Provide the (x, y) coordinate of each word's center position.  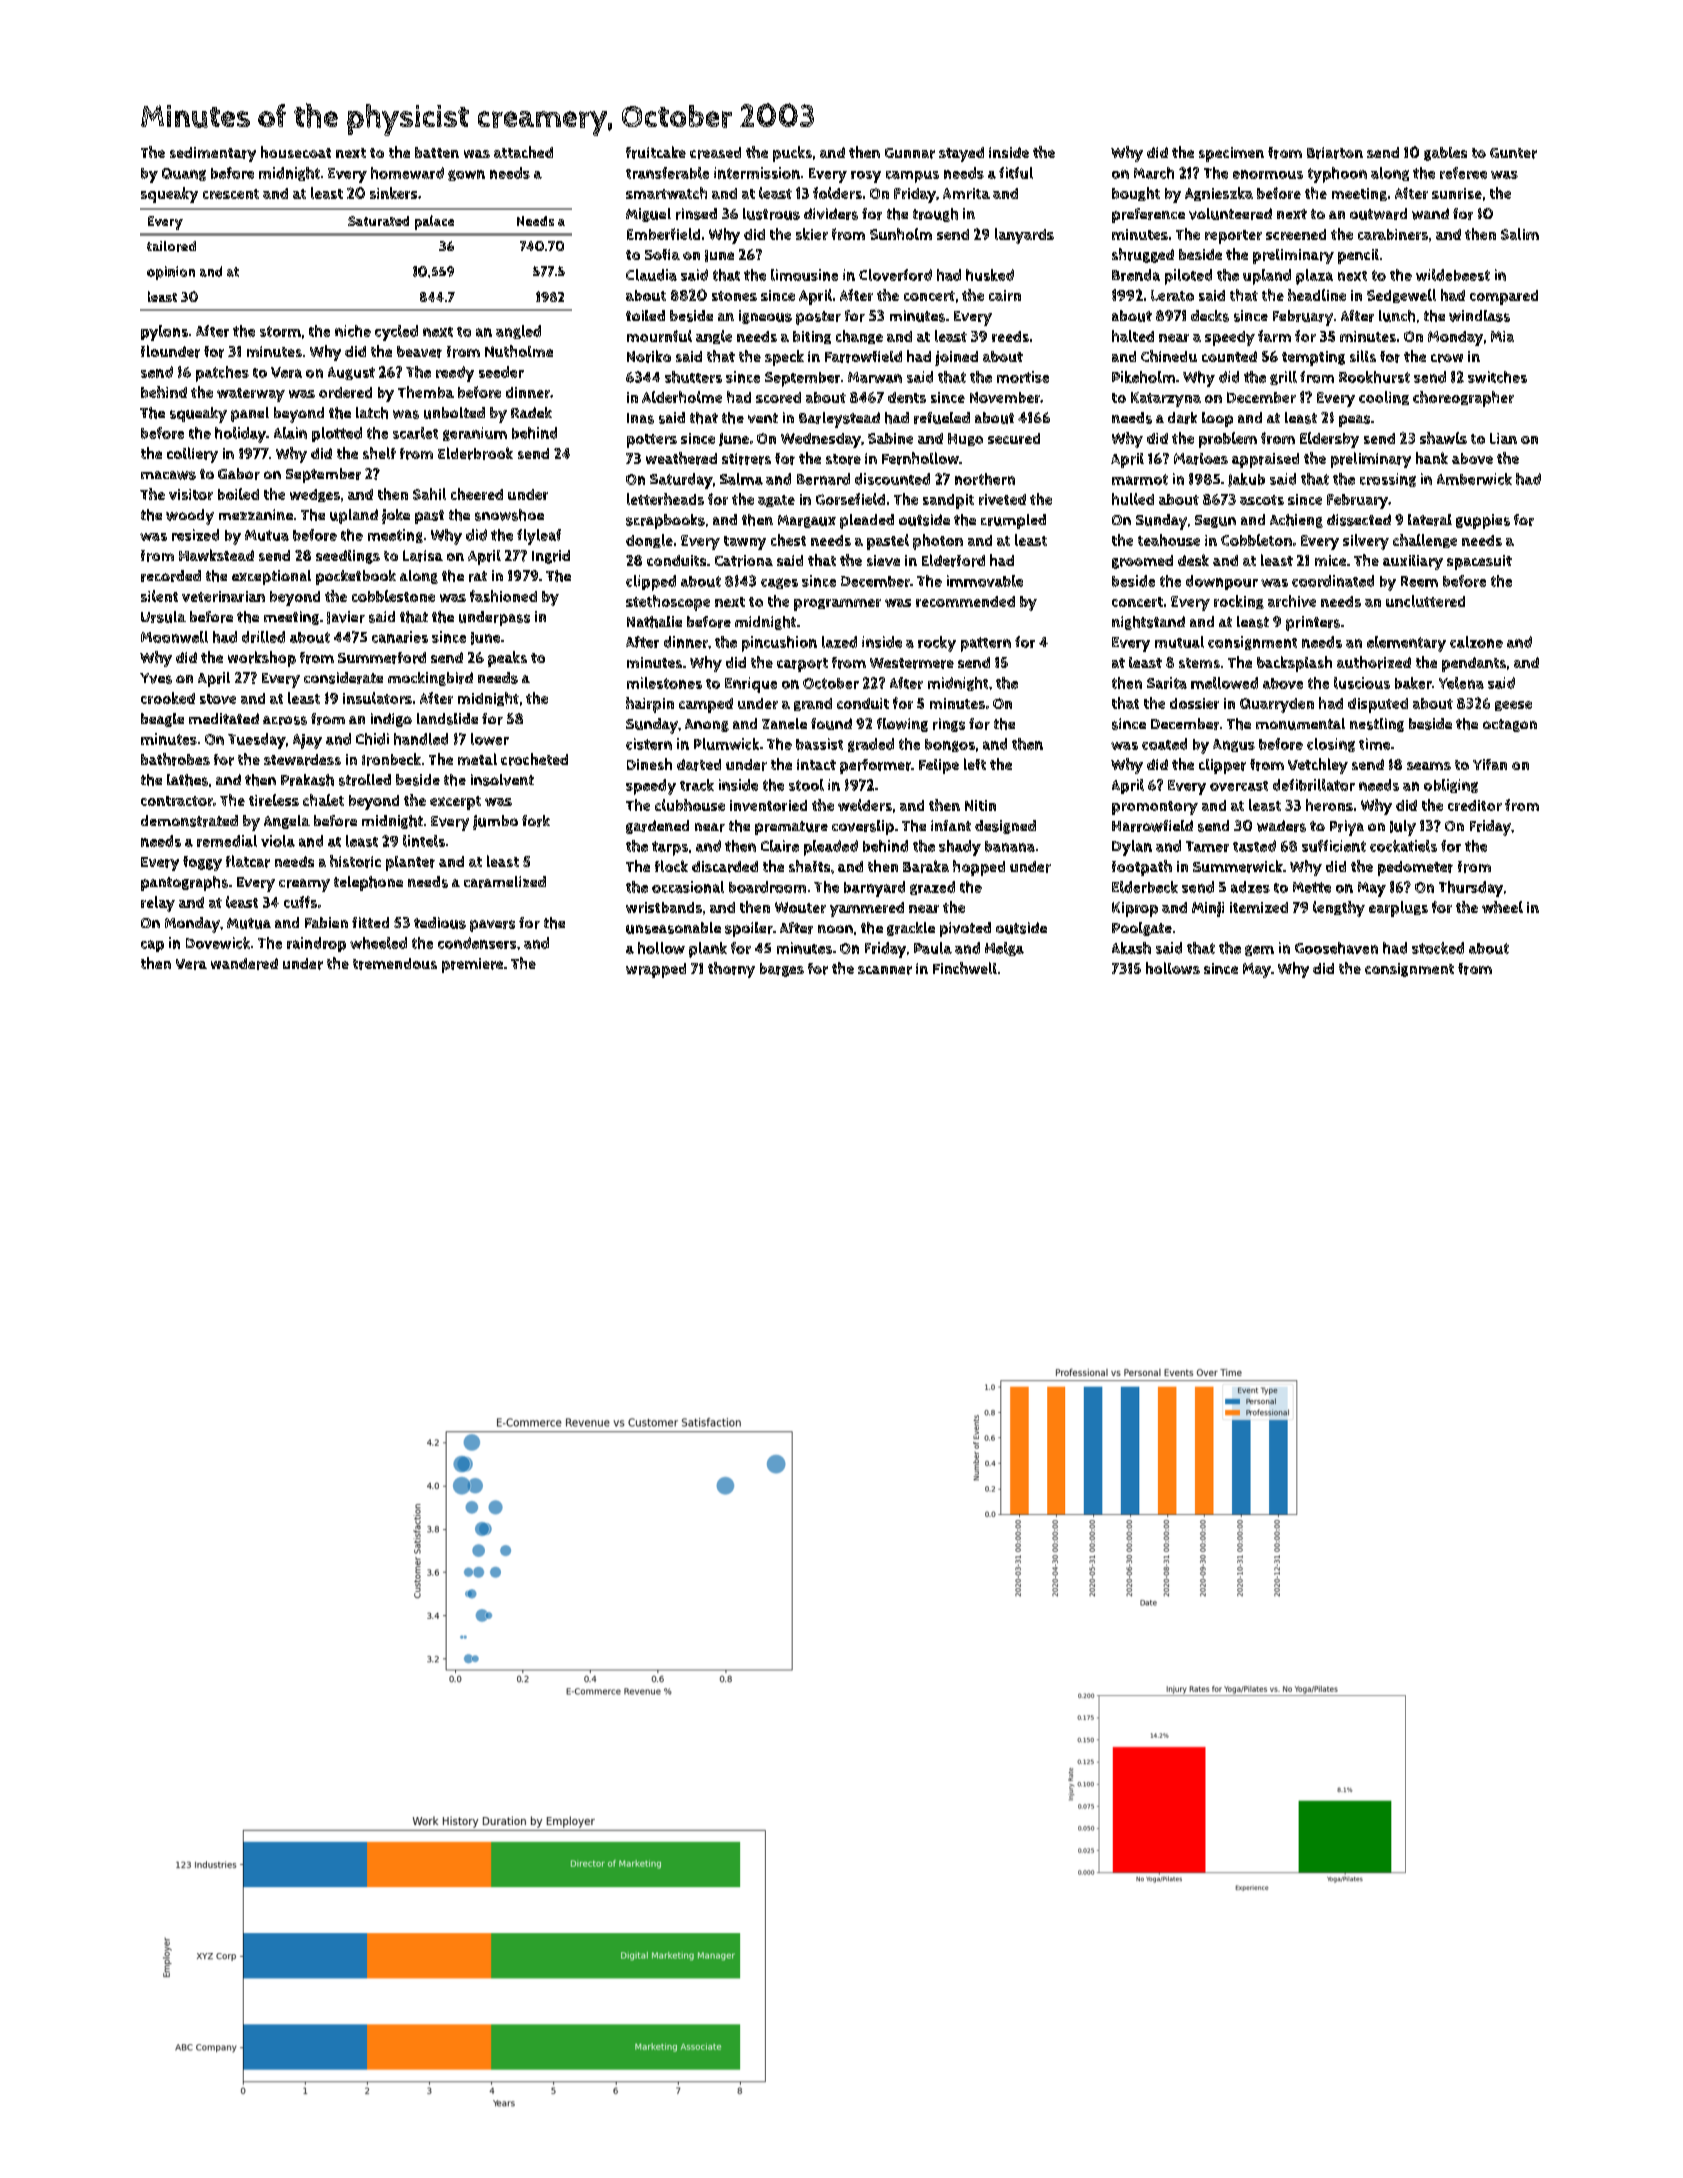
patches (222, 374)
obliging (1451, 786)
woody (190, 517)
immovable (985, 581)
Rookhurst (1374, 377)
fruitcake (656, 152)
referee (1463, 173)
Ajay (307, 741)
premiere (472, 965)
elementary (1406, 644)
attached (523, 152)
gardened (657, 827)
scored (778, 397)
